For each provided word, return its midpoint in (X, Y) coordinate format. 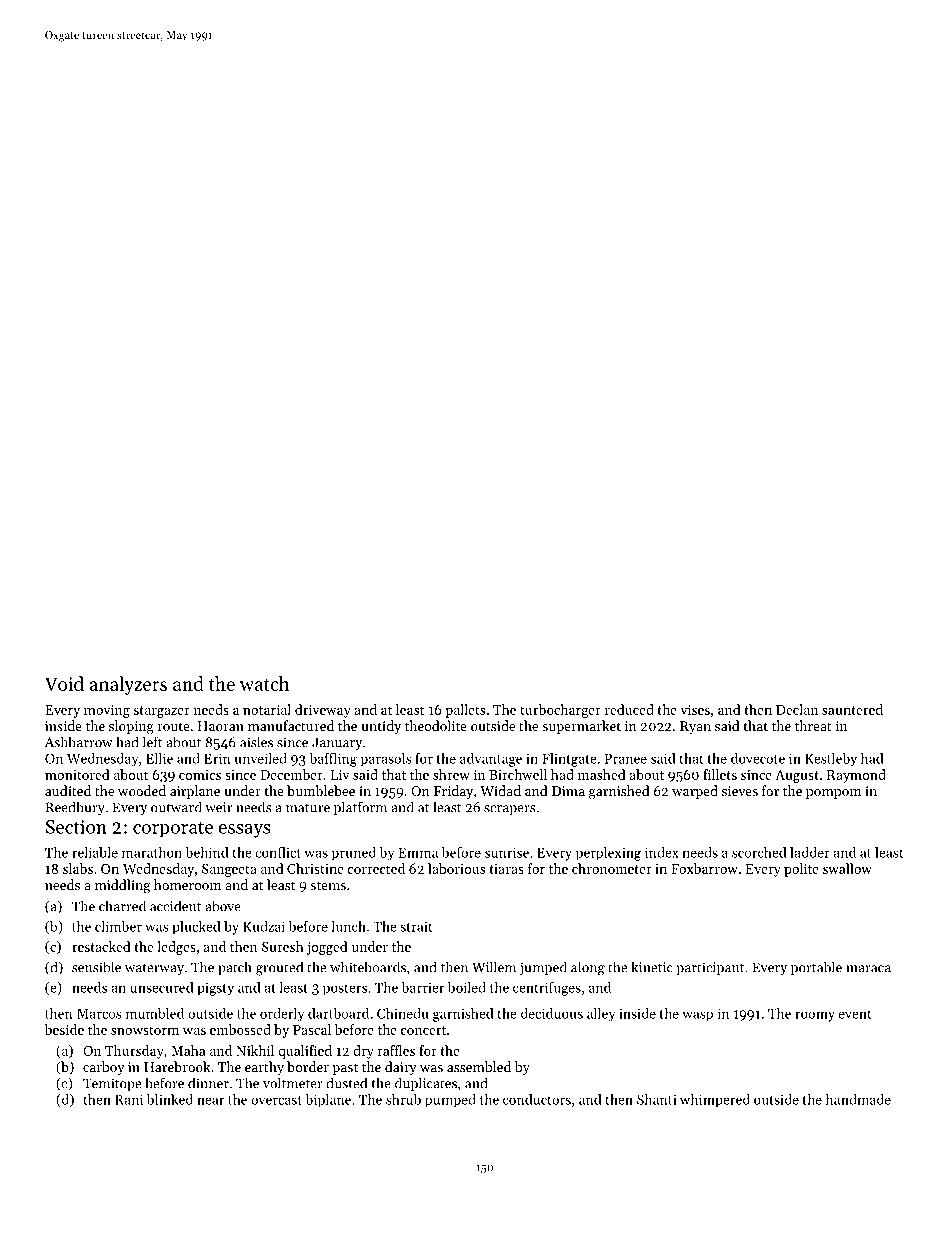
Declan (797, 709)
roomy (815, 1016)
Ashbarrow (79, 742)
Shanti (657, 1099)
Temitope (112, 1084)
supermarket (581, 727)
